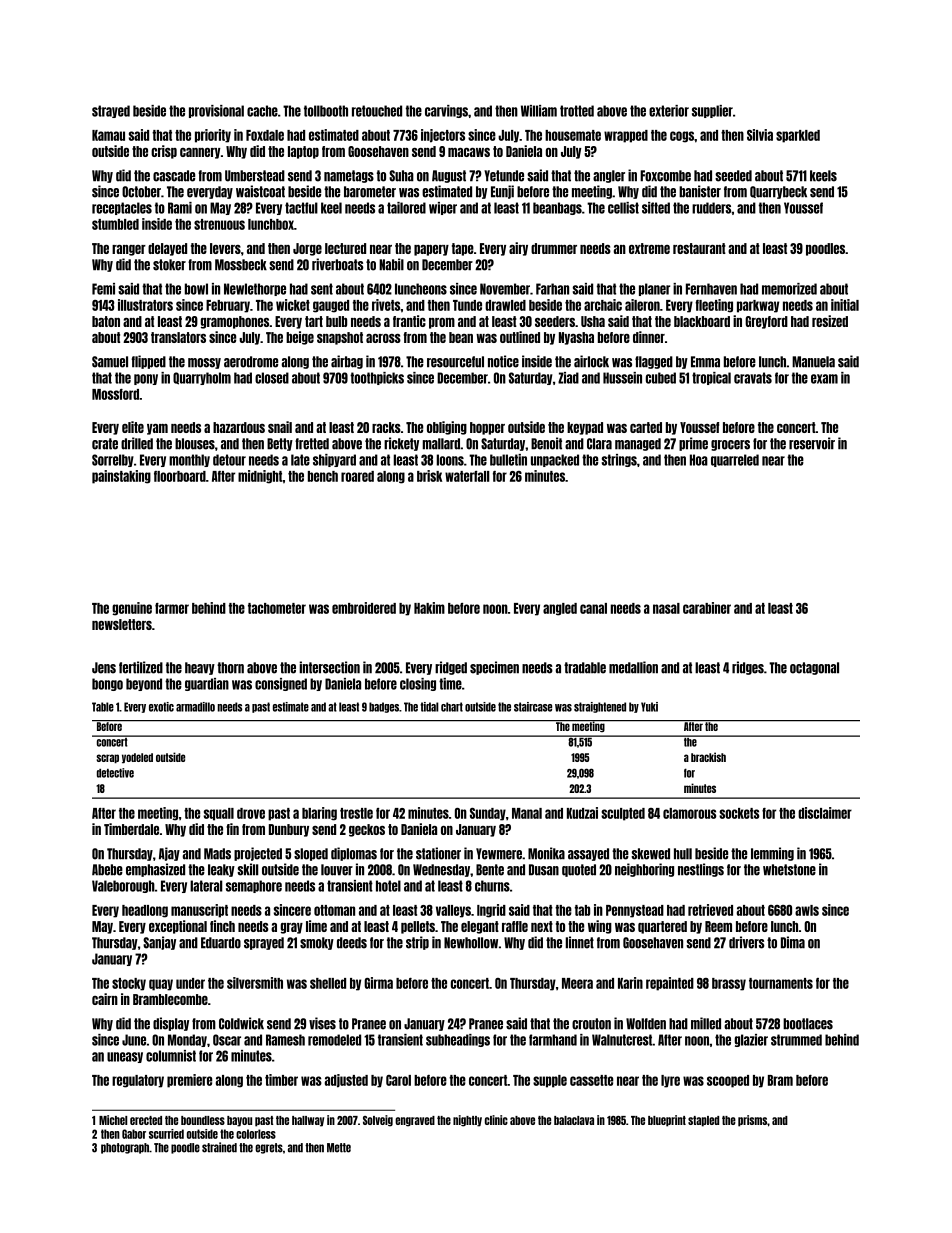  Describe the element at coordinates (706, 1023) in the screenshot. I see `milled` at that location.
